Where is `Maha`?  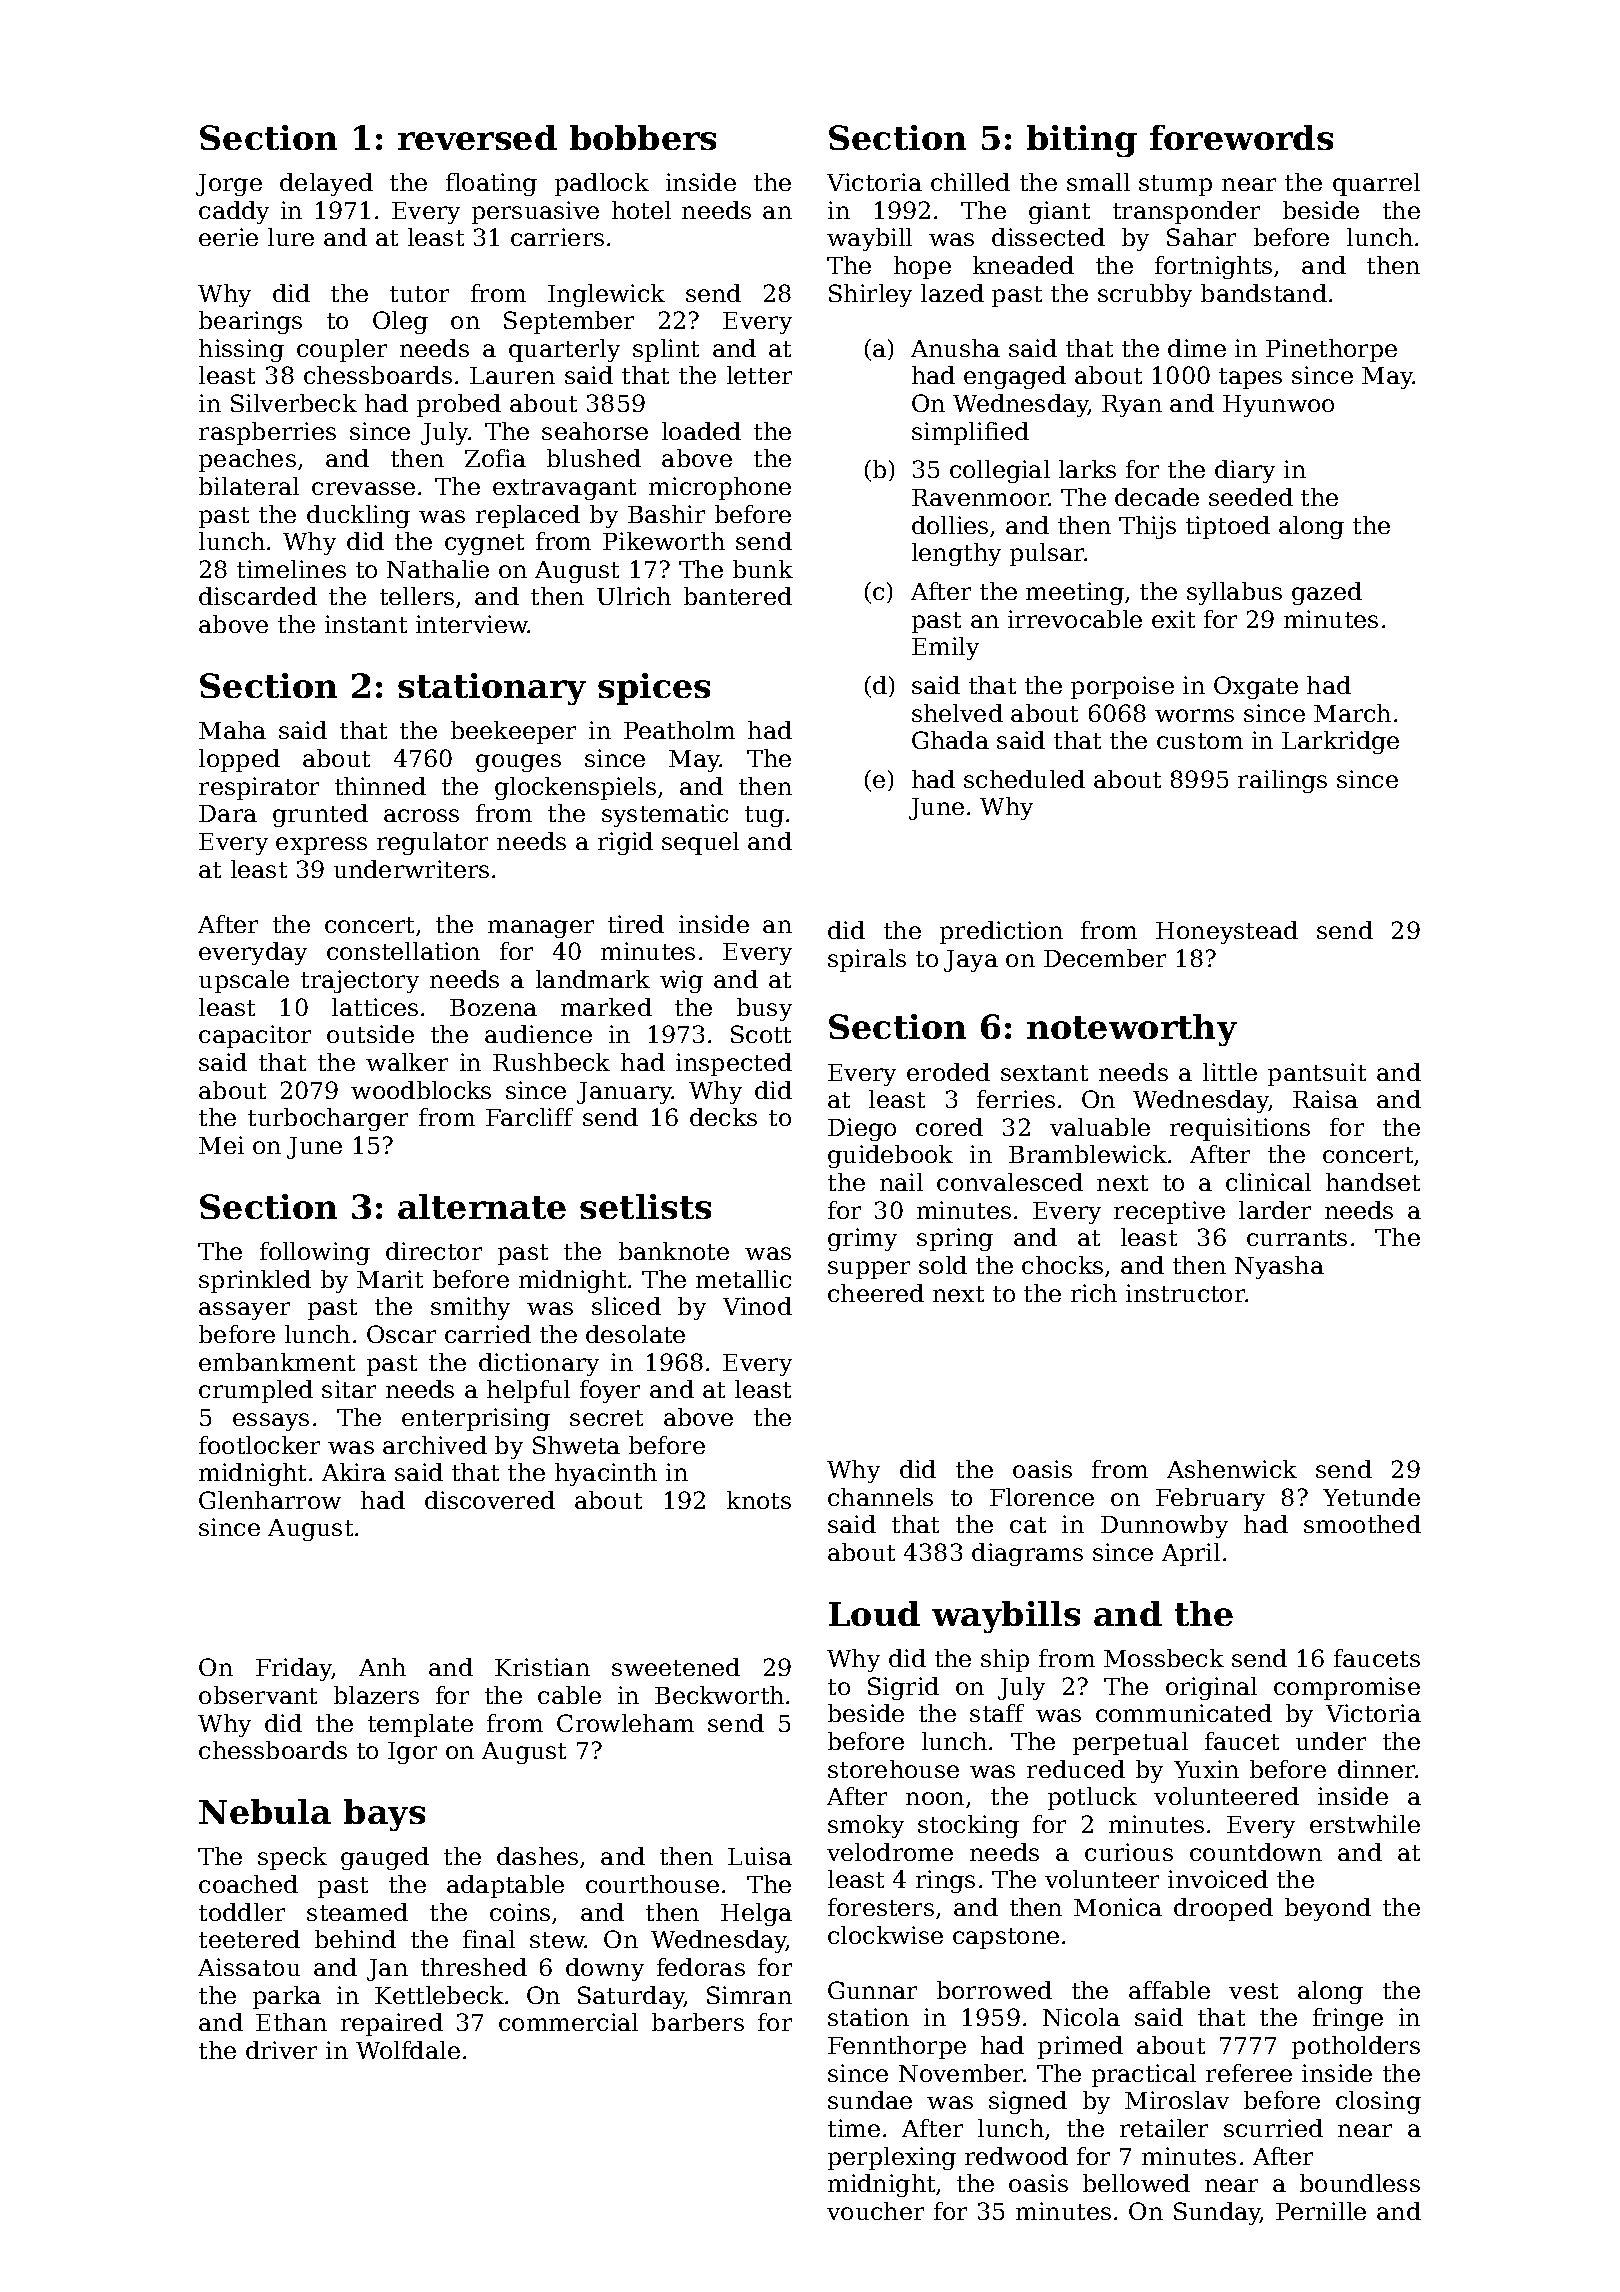
Maha is located at coordinates (232, 730).
